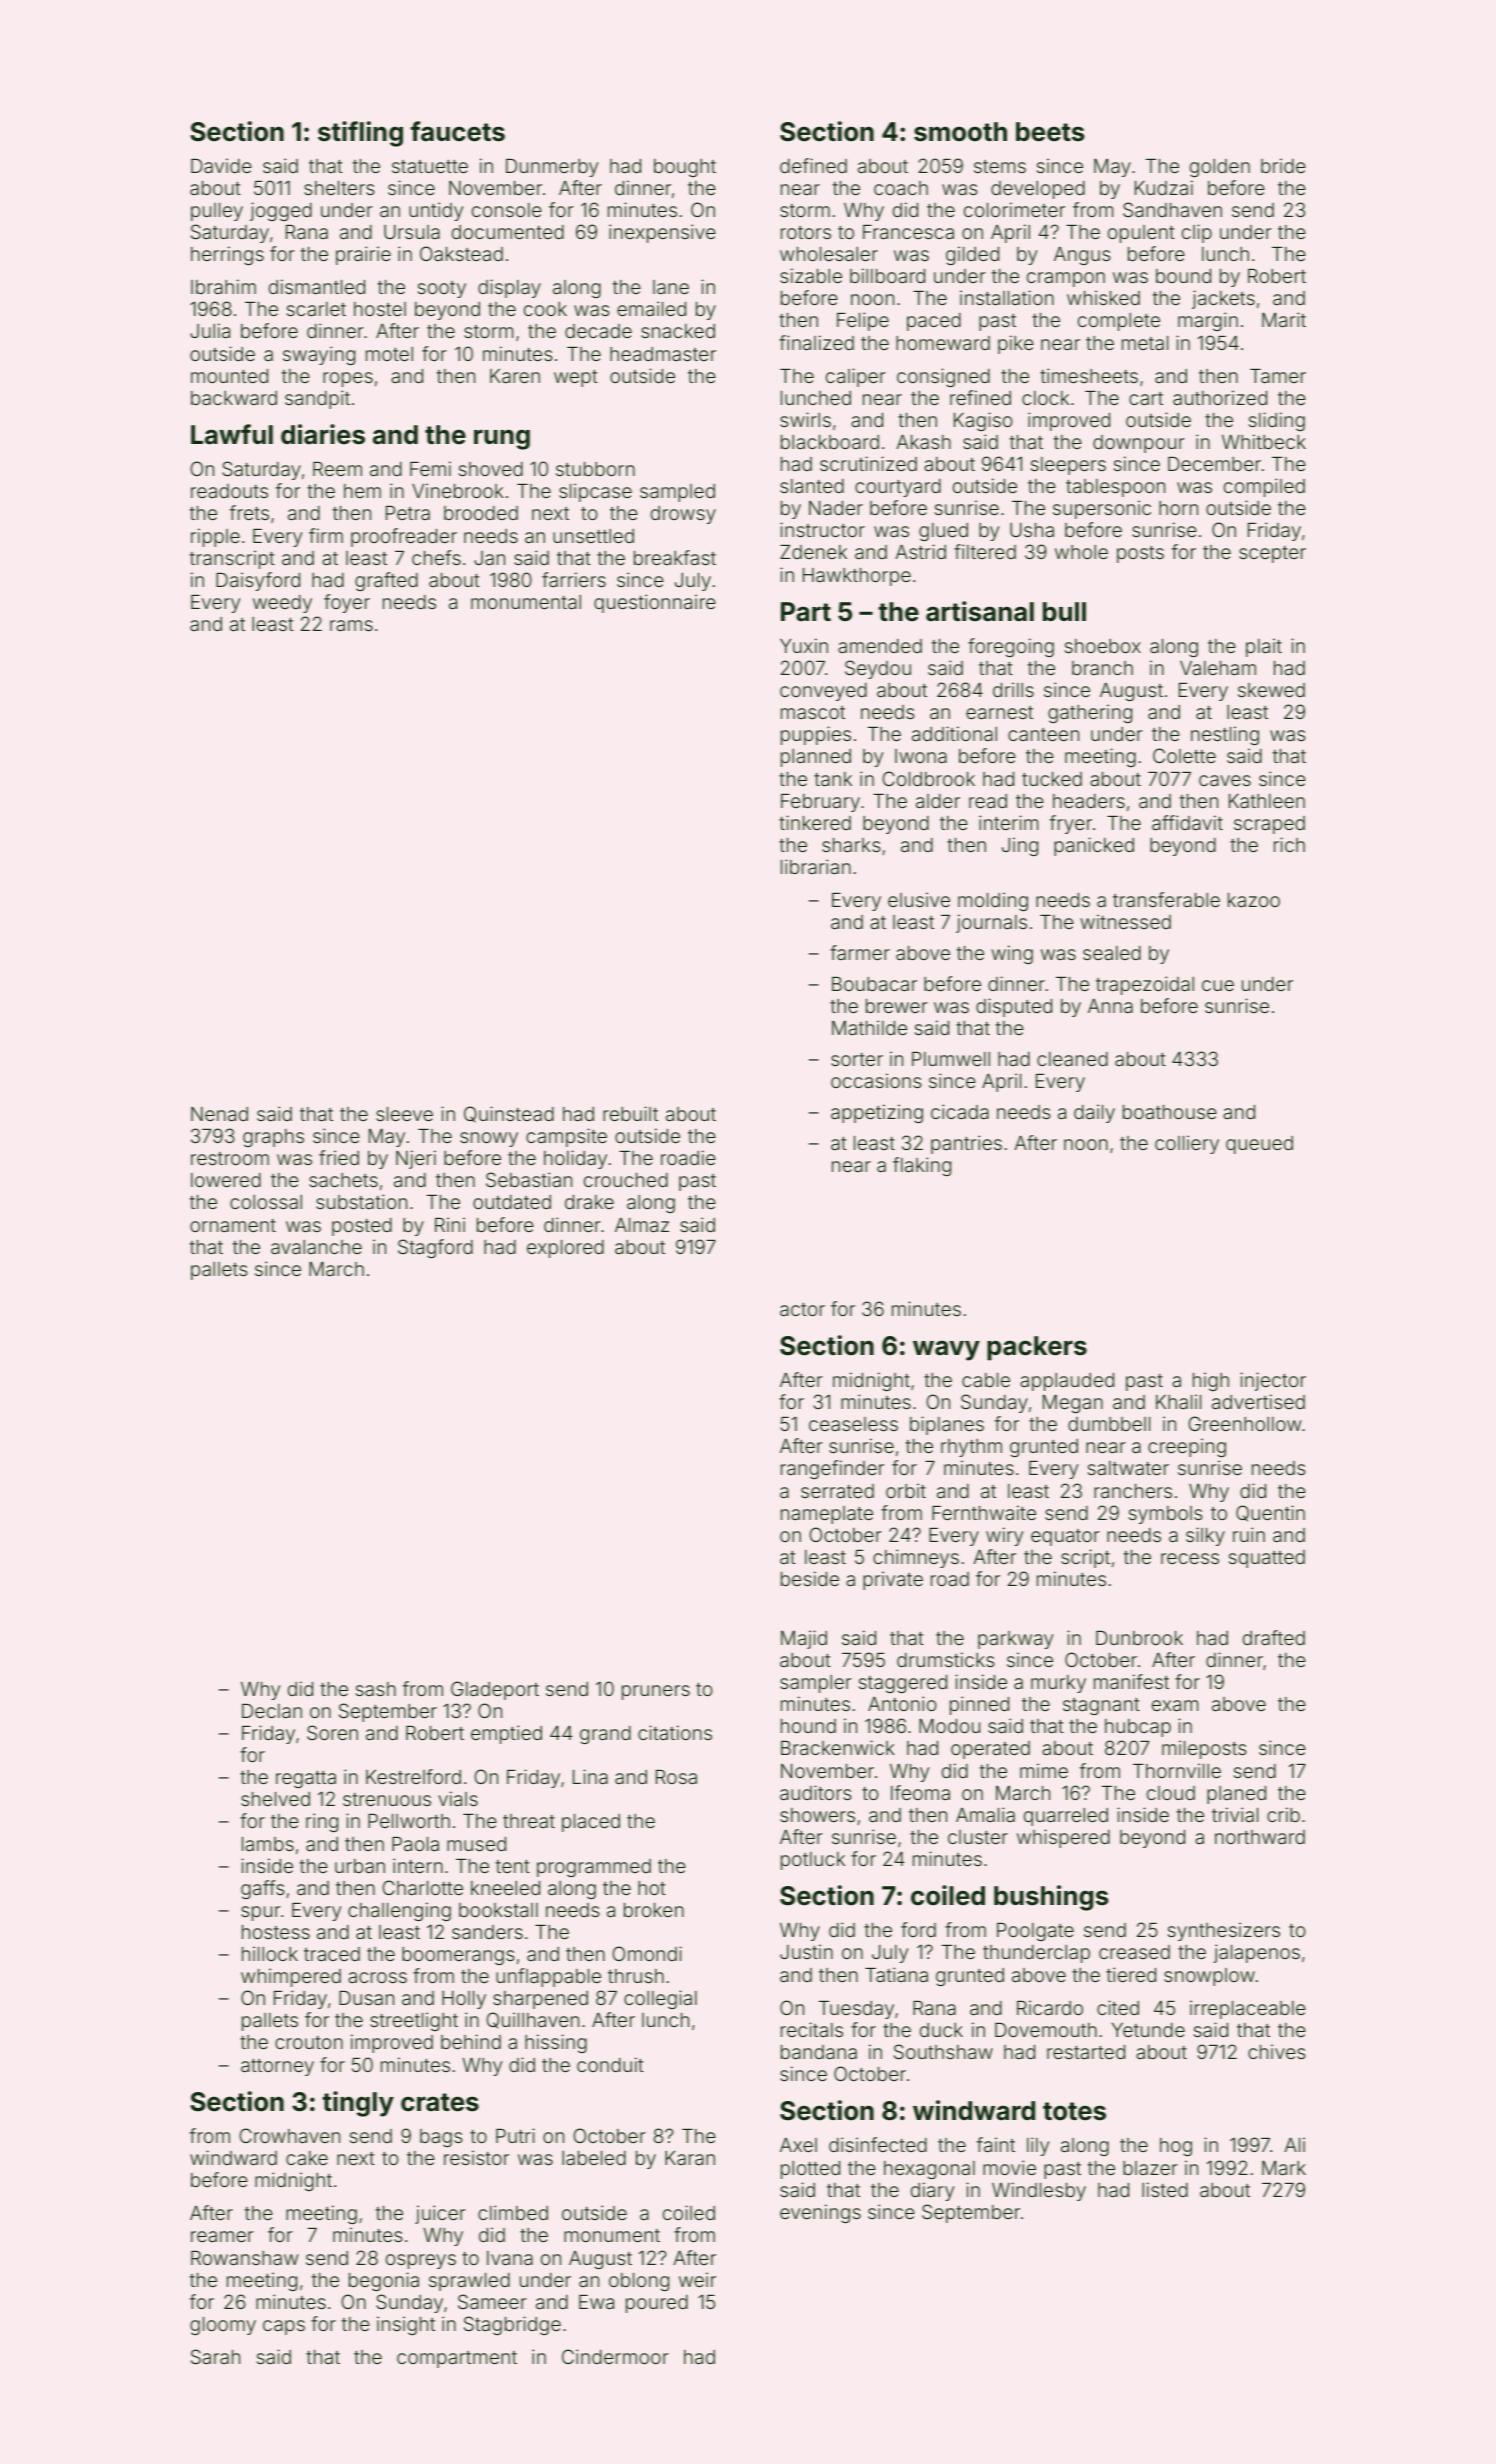 This screenshot has width=1496, height=2464. I want to click on evenings, so click(820, 2213).
